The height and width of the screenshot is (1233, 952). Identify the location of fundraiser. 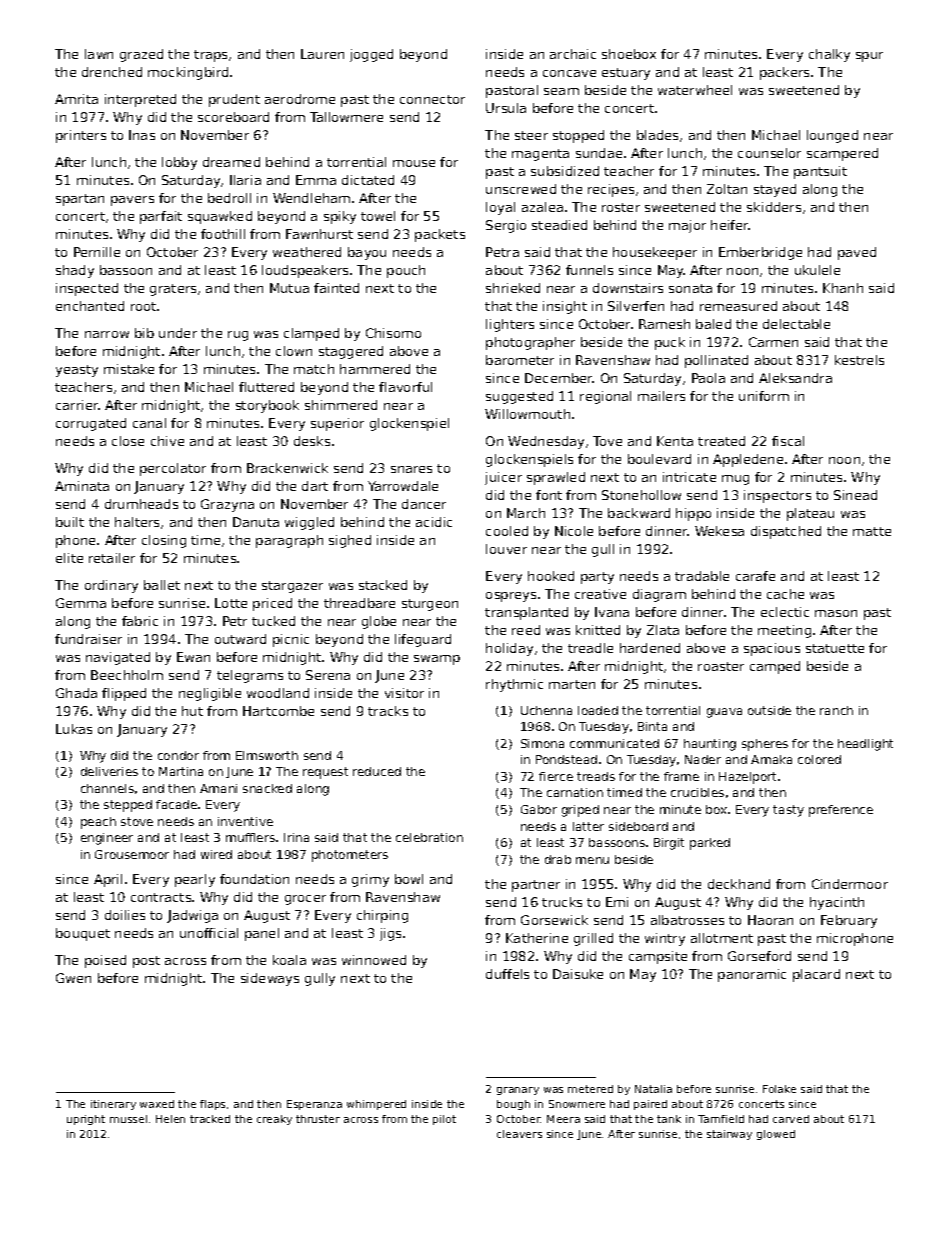
(88, 639).
